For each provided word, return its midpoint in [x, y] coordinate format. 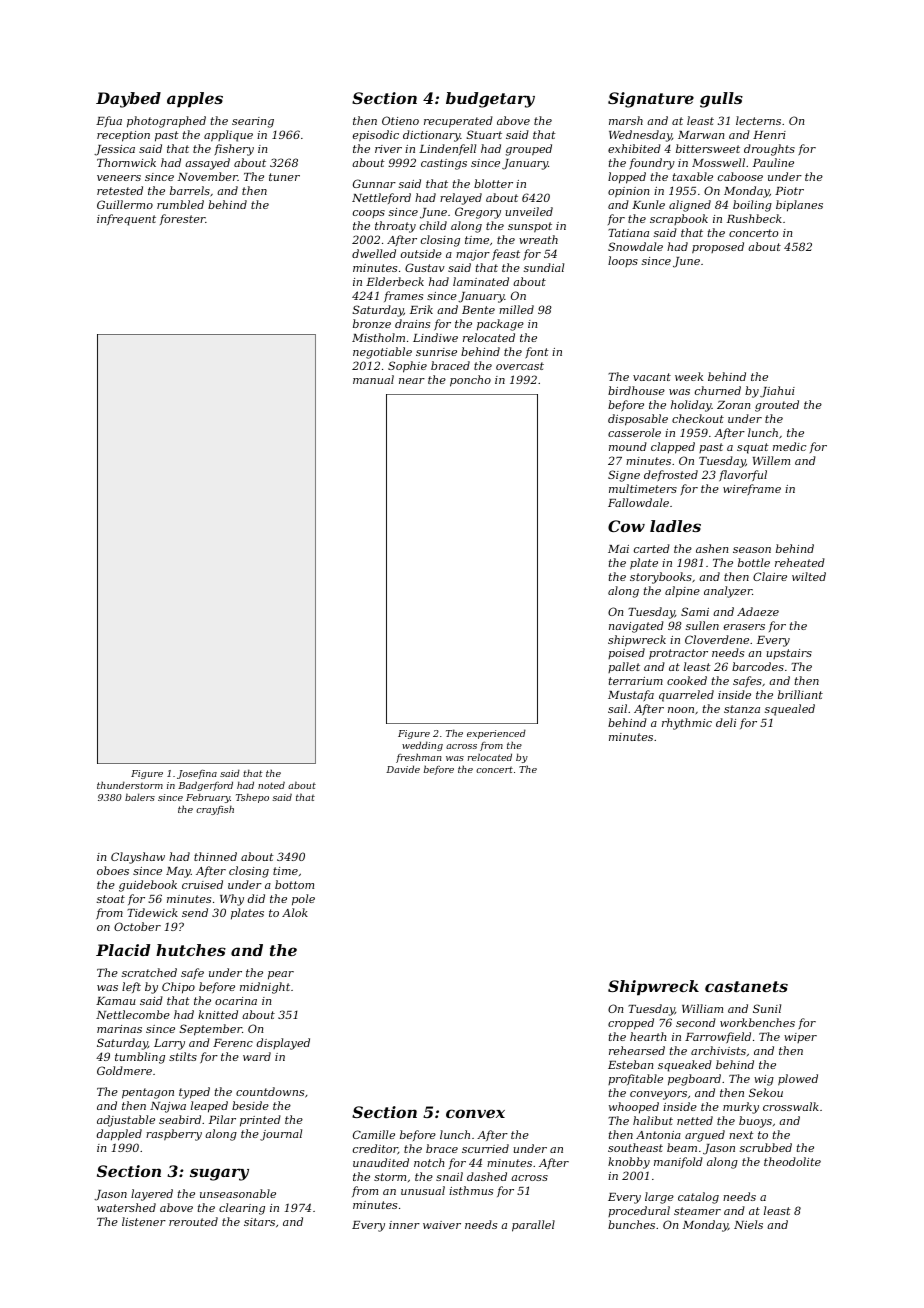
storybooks [661, 578]
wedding [422, 746]
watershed [126, 1207]
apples [195, 100]
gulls [721, 100]
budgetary [490, 100]
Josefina [197, 774]
